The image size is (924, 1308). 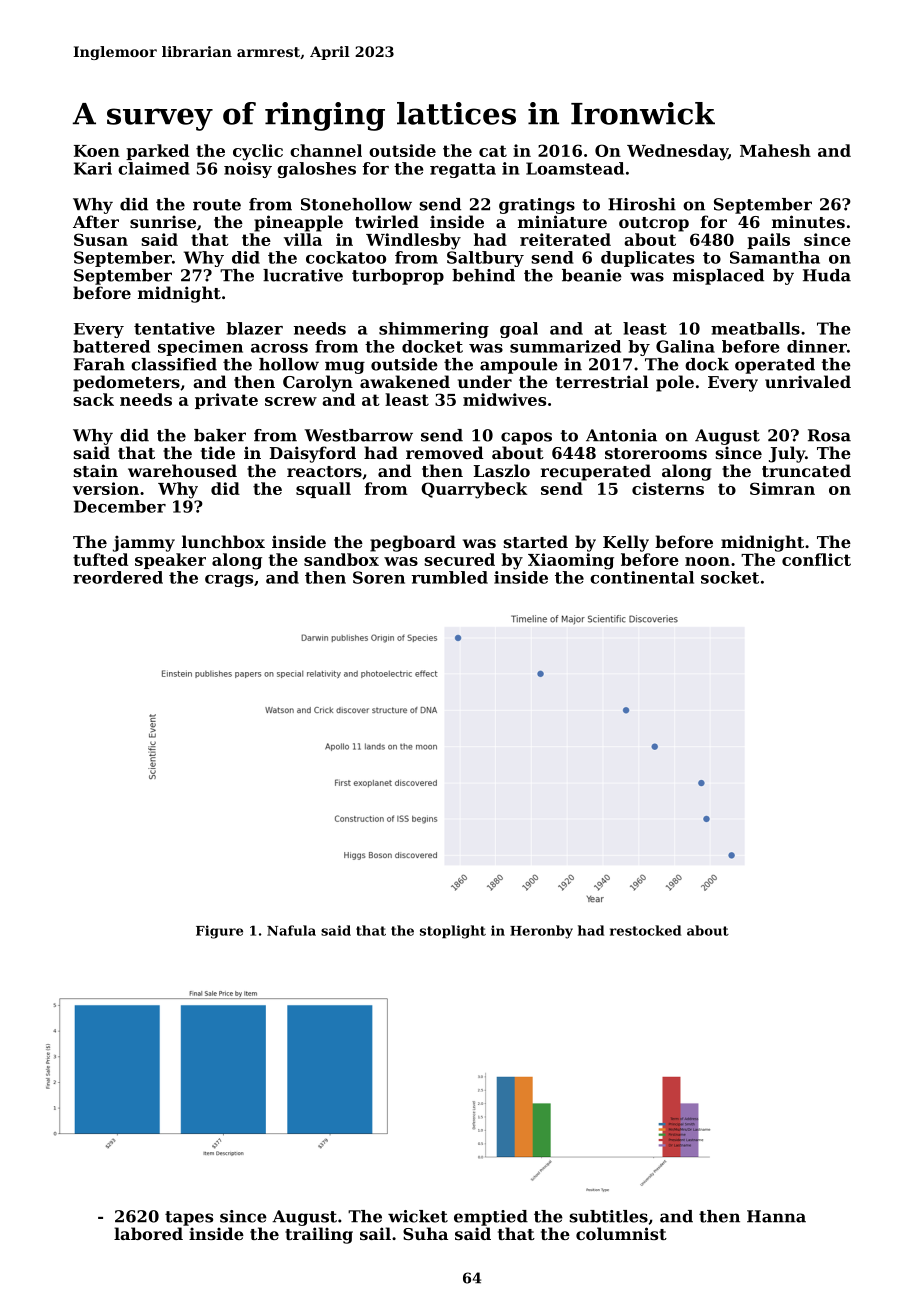 What do you see at coordinates (816, 559) in the document?
I see `conflict` at bounding box center [816, 559].
